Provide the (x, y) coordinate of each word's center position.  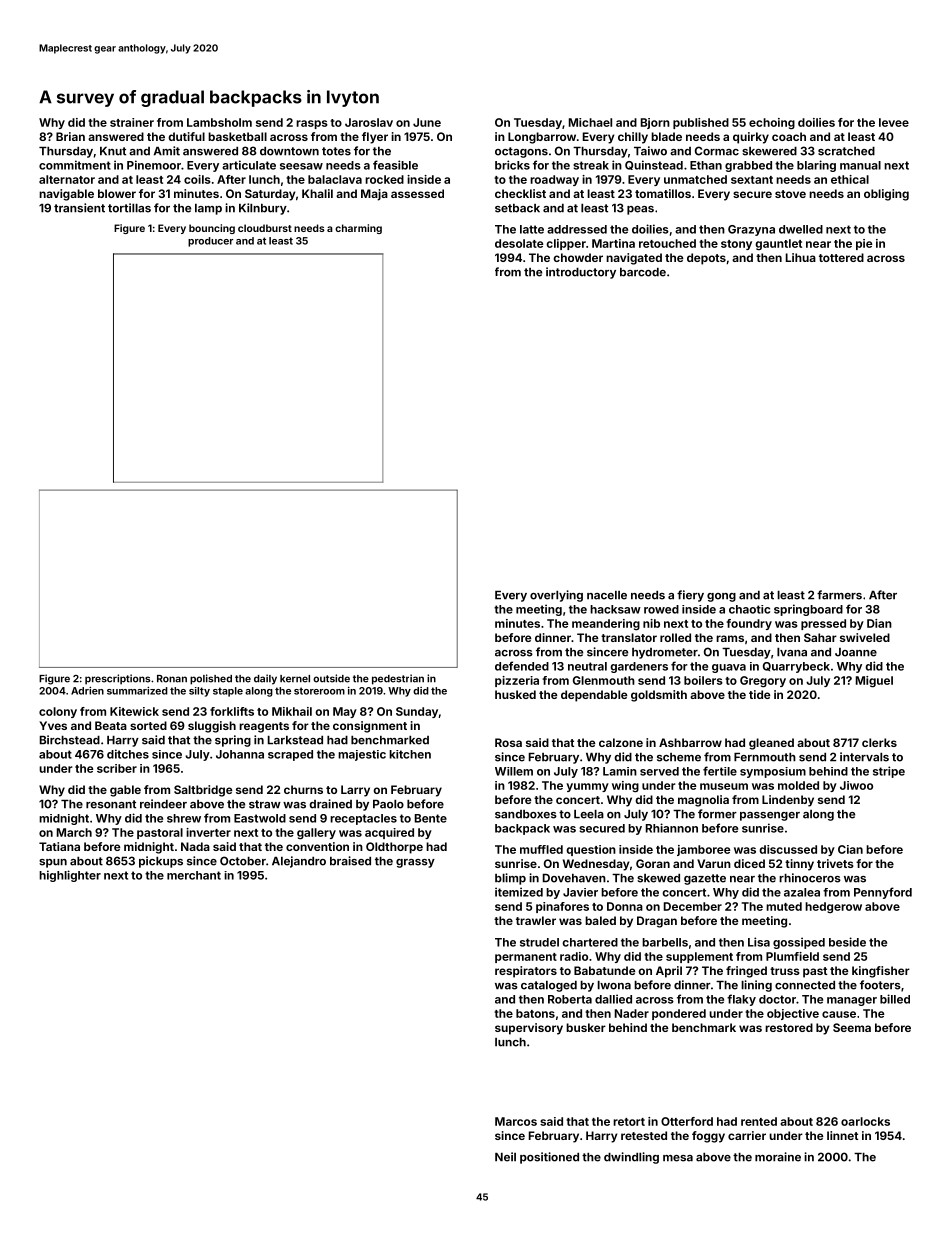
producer (210, 242)
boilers (703, 680)
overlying (556, 596)
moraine (778, 1157)
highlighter (70, 876)
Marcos (516, 1121)
